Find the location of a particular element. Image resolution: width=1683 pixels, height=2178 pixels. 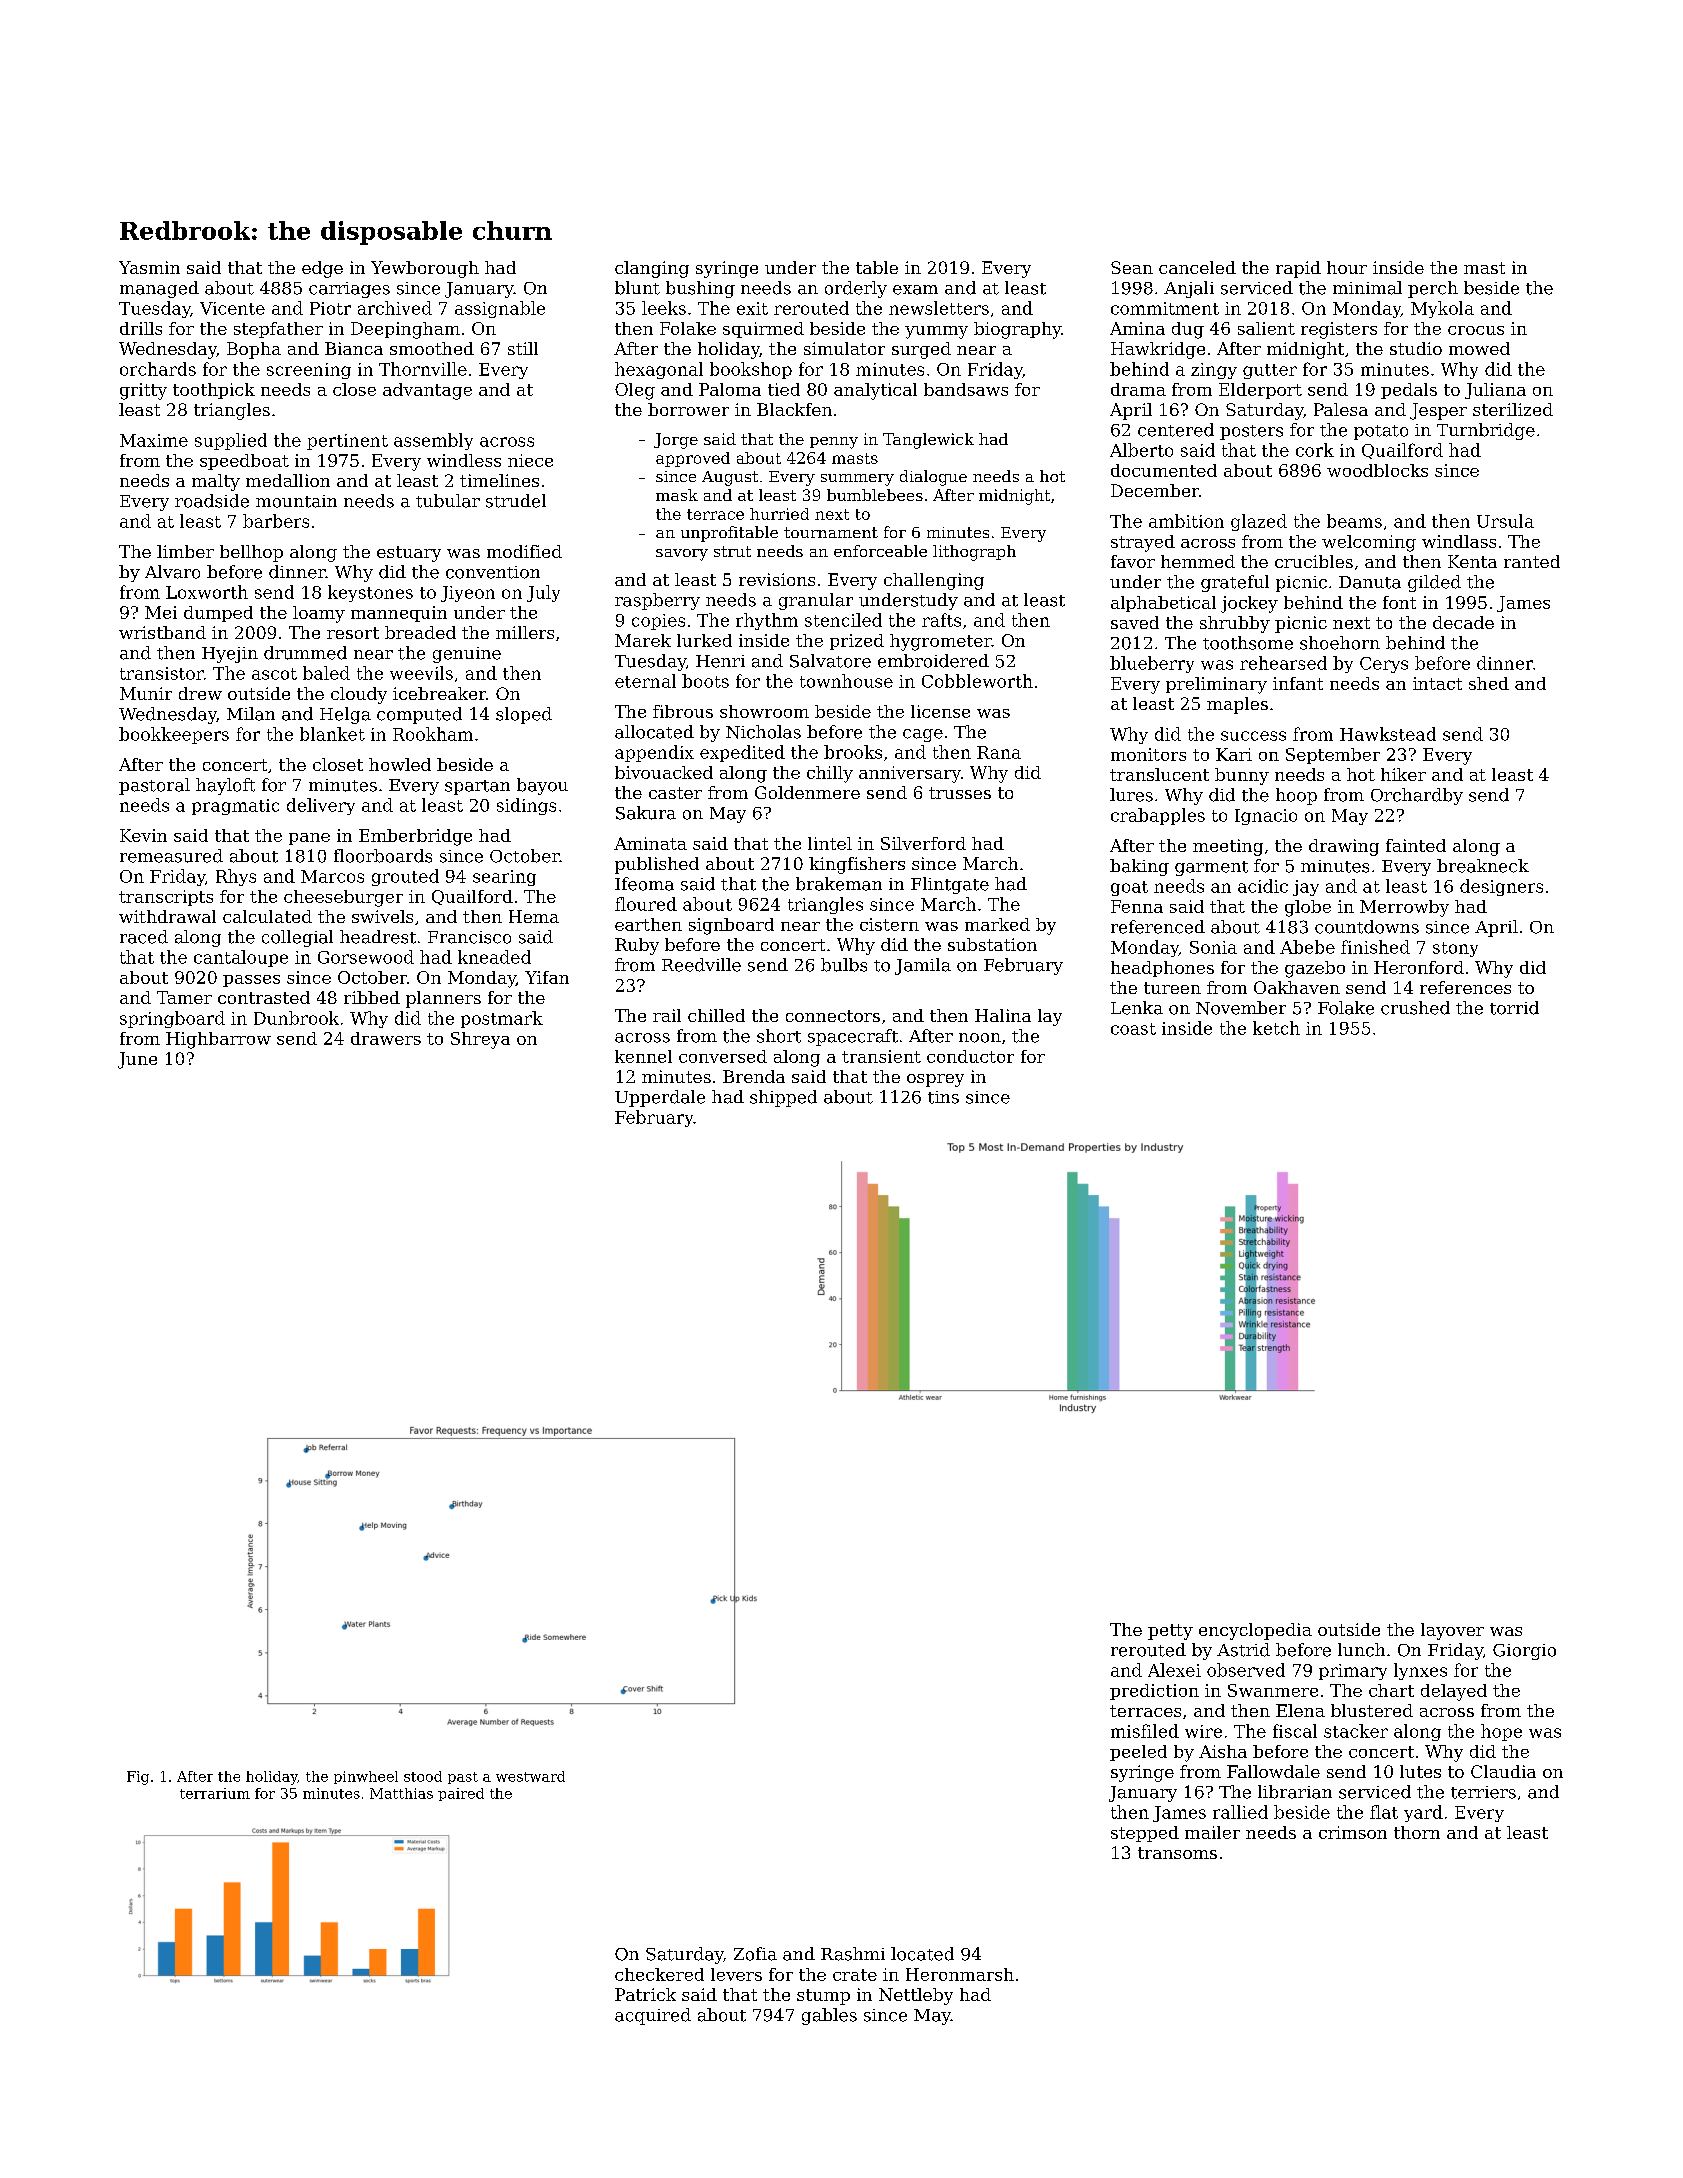

barbers is located at coordinates (276, 521).
